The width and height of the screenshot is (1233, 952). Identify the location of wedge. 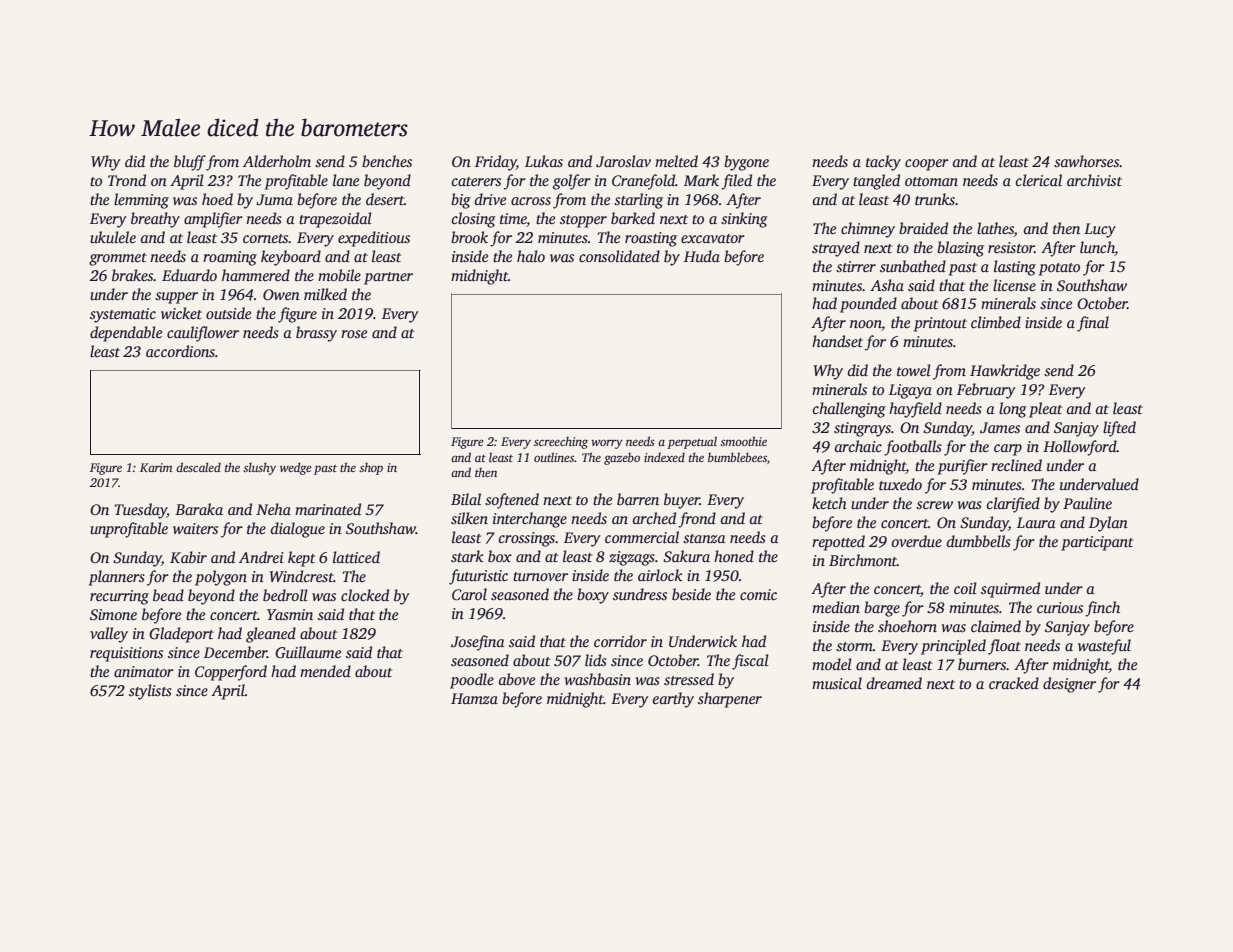
(295, 468).
